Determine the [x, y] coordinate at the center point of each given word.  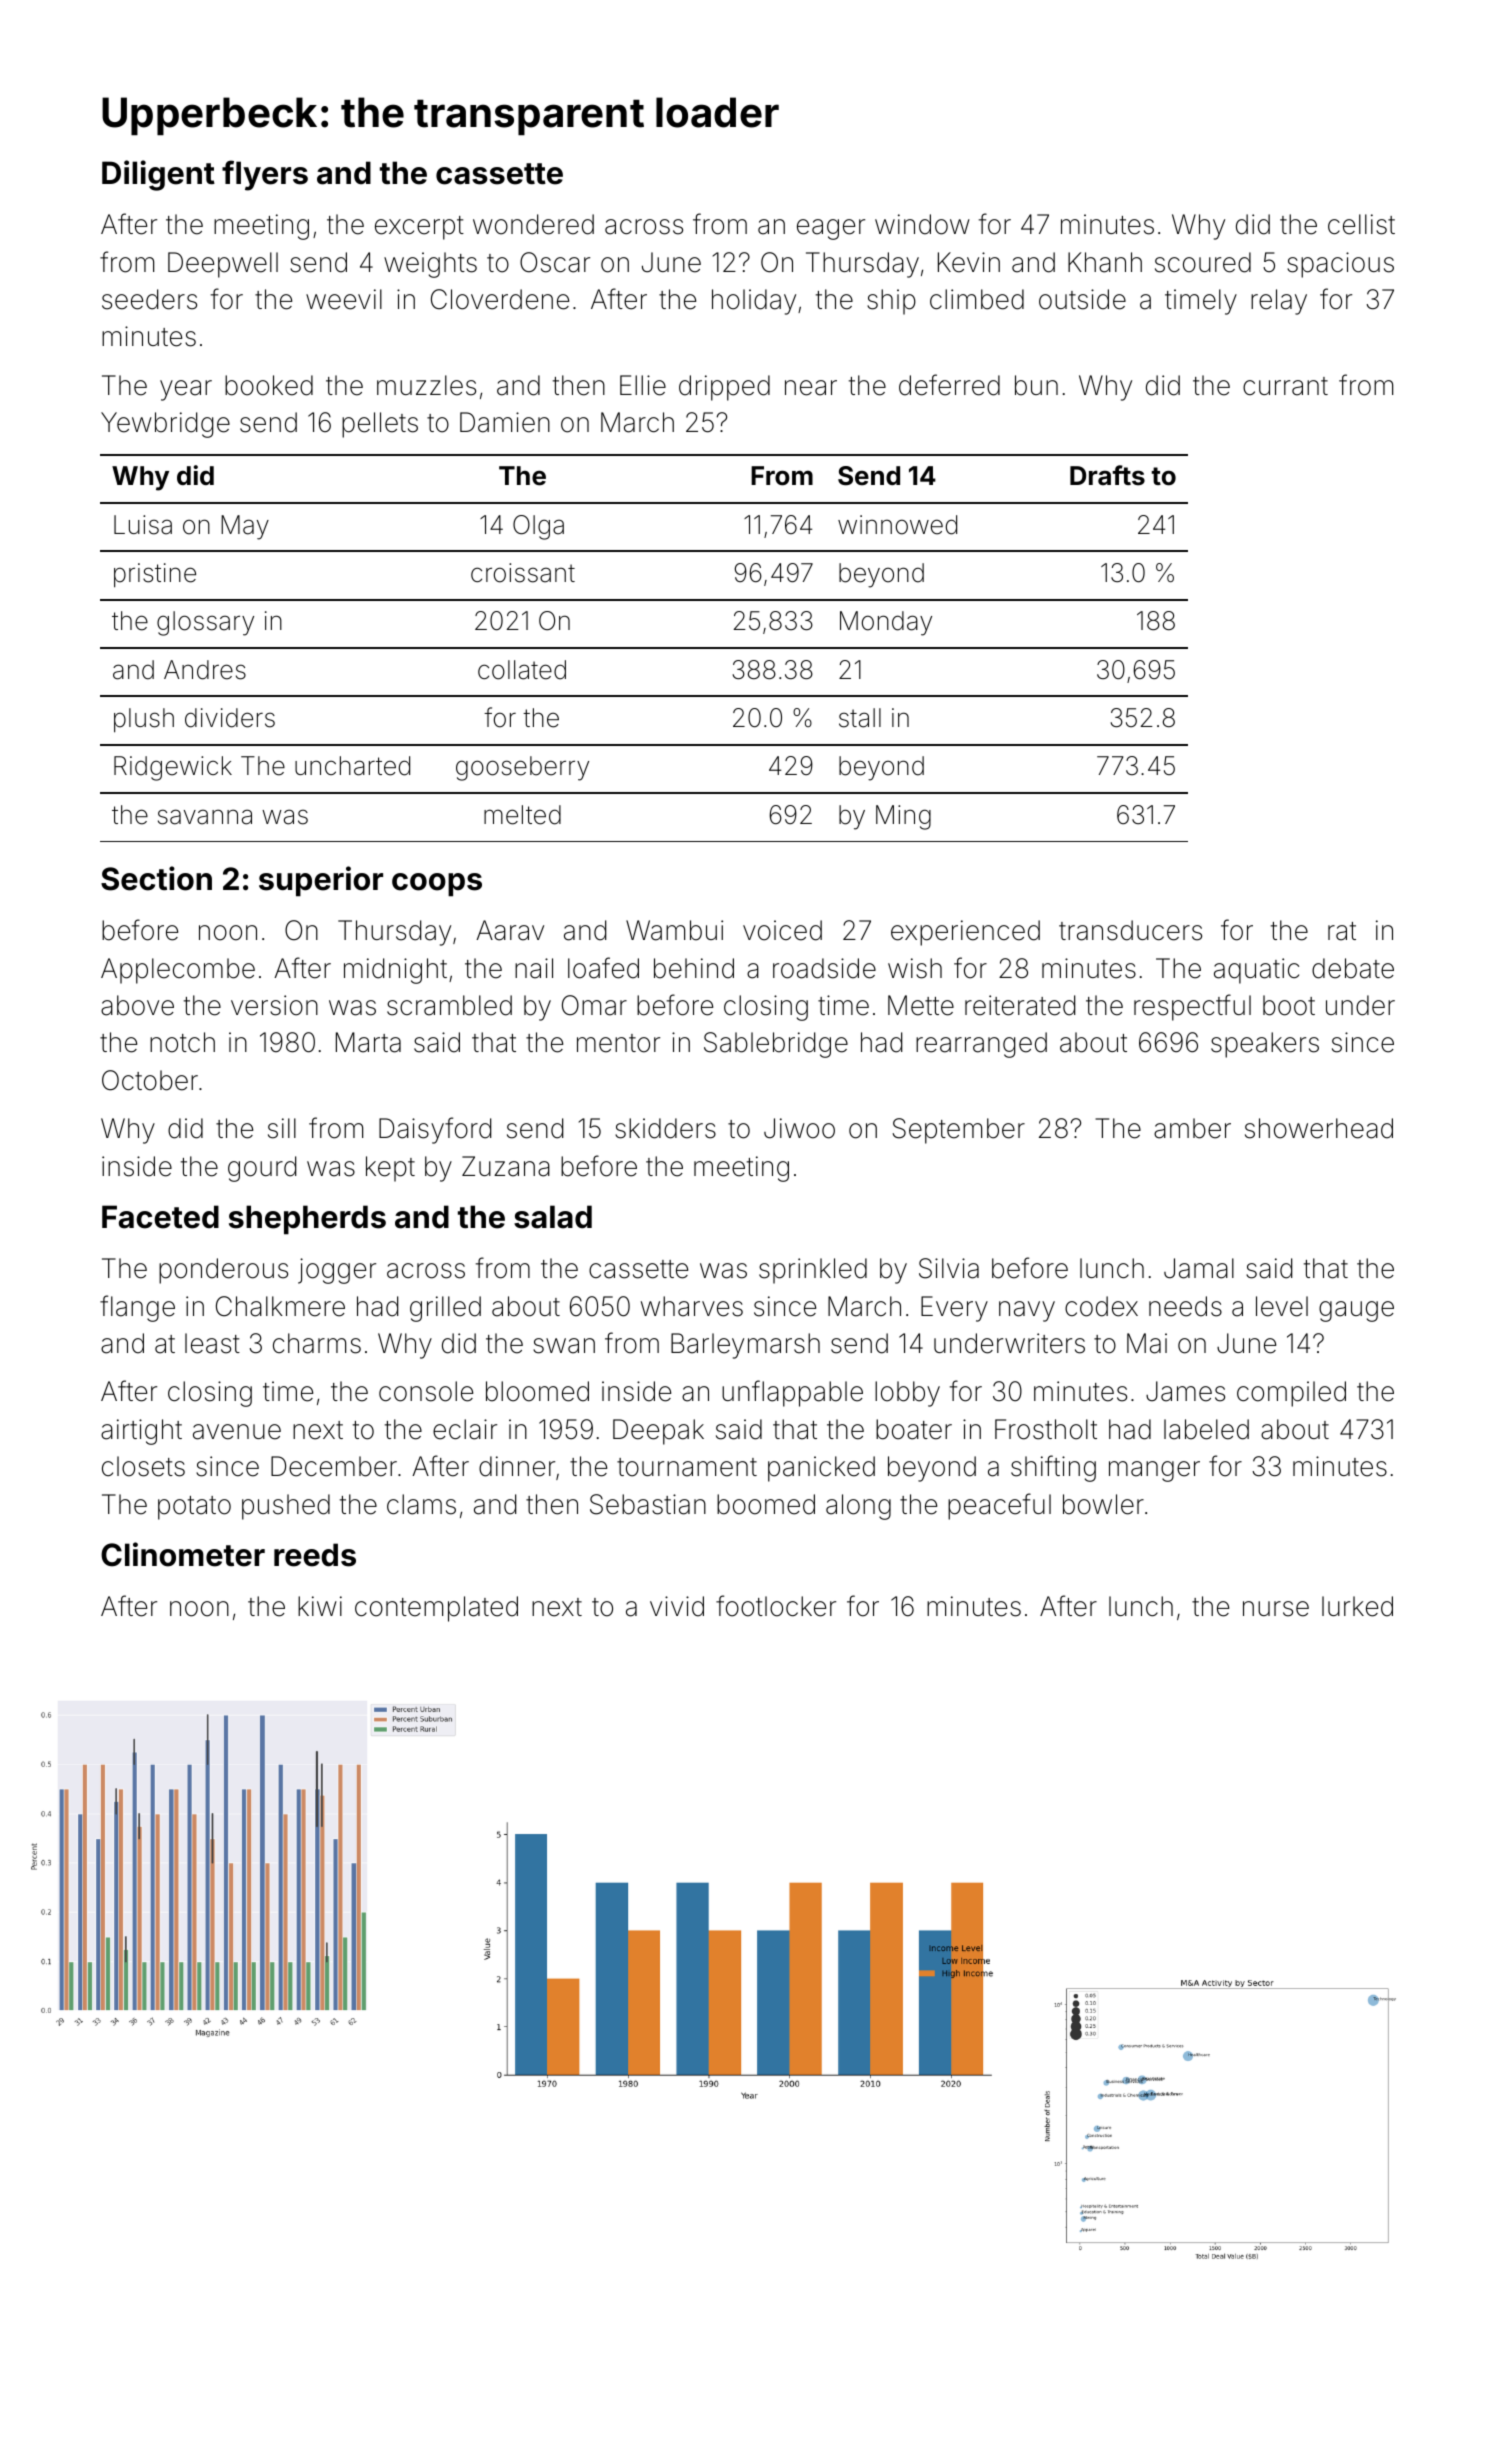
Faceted [160, 1217]
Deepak [658, 1432]
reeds [315, 1555]
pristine [155, 575]
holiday [754, 302]
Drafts [1107, 475]
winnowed [897, 525]
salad [553, 1217]
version [274, 1005]
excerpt [419, 228]
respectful [1192, 1007]
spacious [1340, 265]
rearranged [981, 1045]
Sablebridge [776, 1045]
